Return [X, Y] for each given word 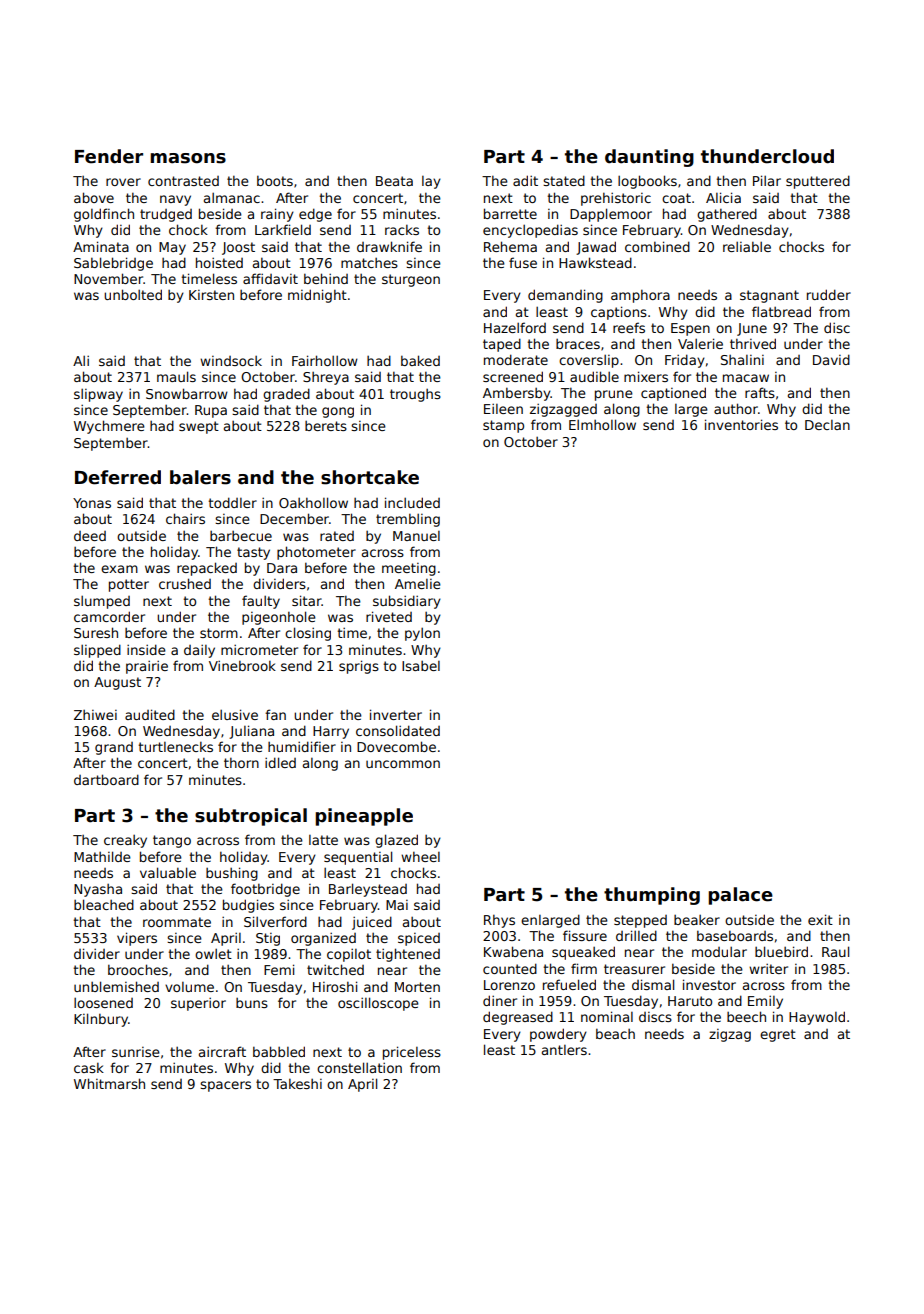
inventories [741, 424]
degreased [518, 1018]
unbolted [133, 294]
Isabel [421, 666]
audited [150, 714]
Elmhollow [602, 424]
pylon [422, 634]
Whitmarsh [109, 1083]
